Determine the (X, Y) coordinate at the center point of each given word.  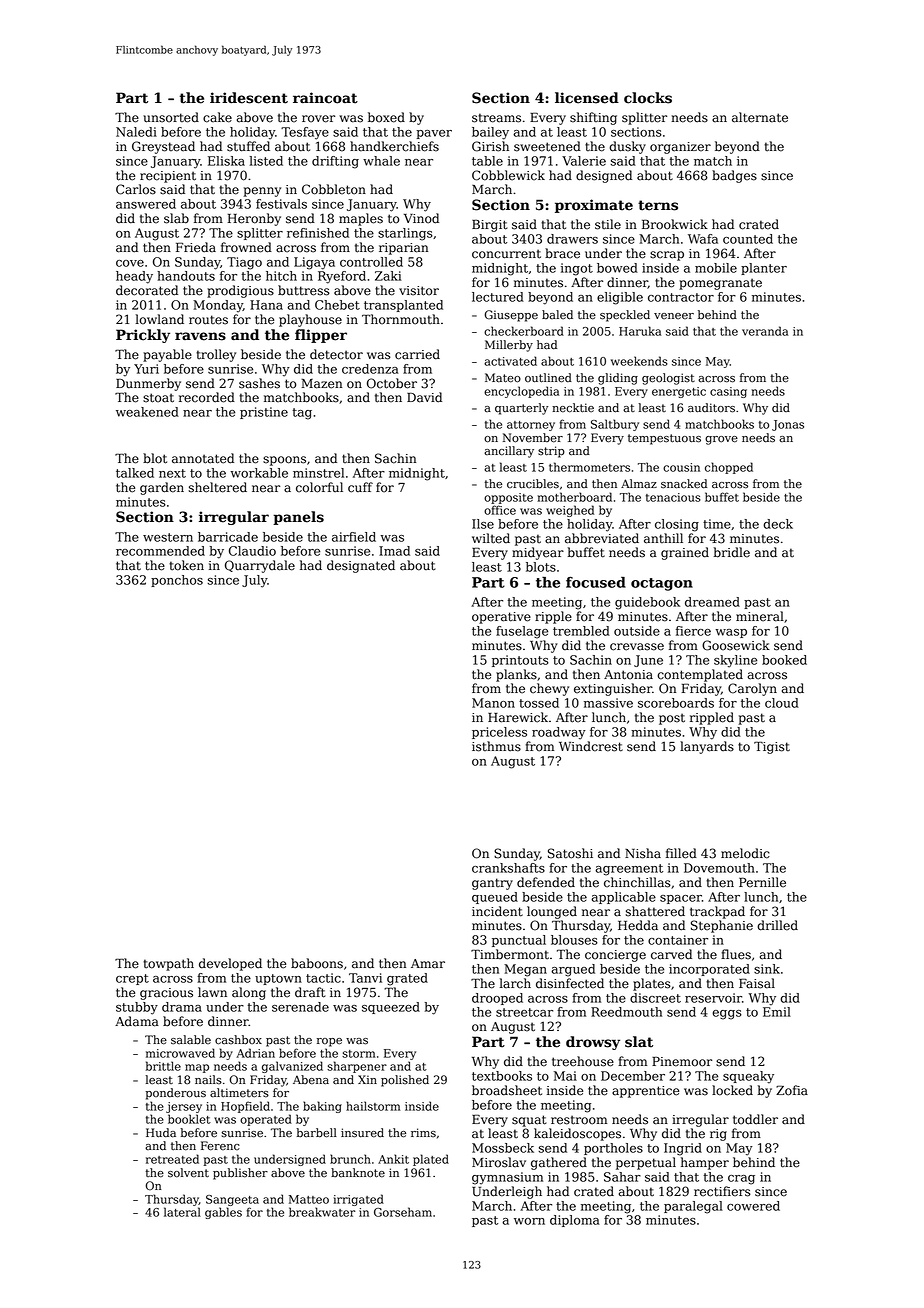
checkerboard (524, 331)
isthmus (496, 746)
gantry (492, 884)
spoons (284, 461)
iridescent (249, 98)
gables (223, 1213)
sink (767, 969)
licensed (587, 98)
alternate (760, 117)
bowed (617, 268)
